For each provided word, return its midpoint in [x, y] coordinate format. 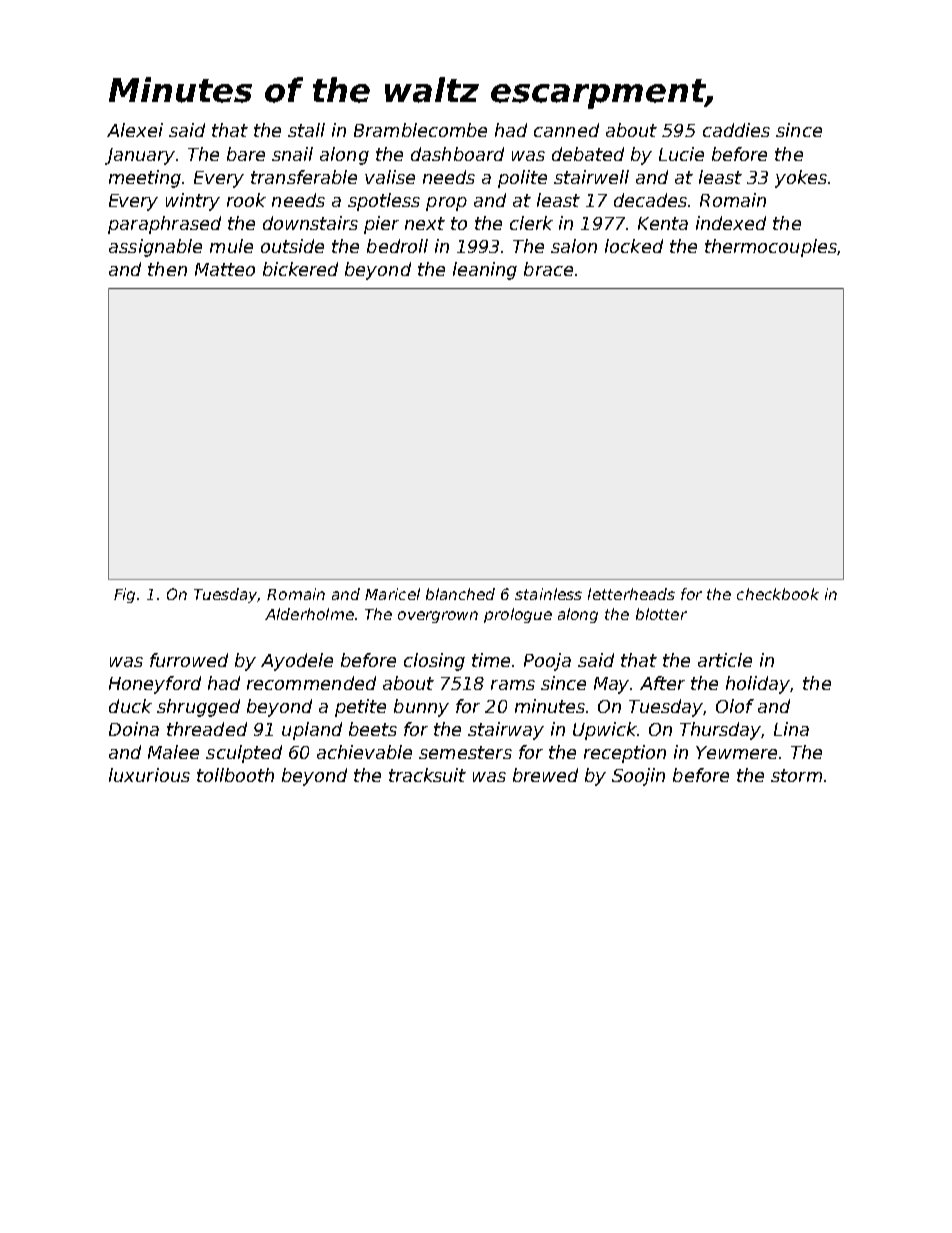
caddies [736, 130]
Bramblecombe [420, 130]
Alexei [135, 130]
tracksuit [427, 775]
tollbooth [235, 775]
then [167, 269]
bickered [300, 269]
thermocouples [771, 248]
